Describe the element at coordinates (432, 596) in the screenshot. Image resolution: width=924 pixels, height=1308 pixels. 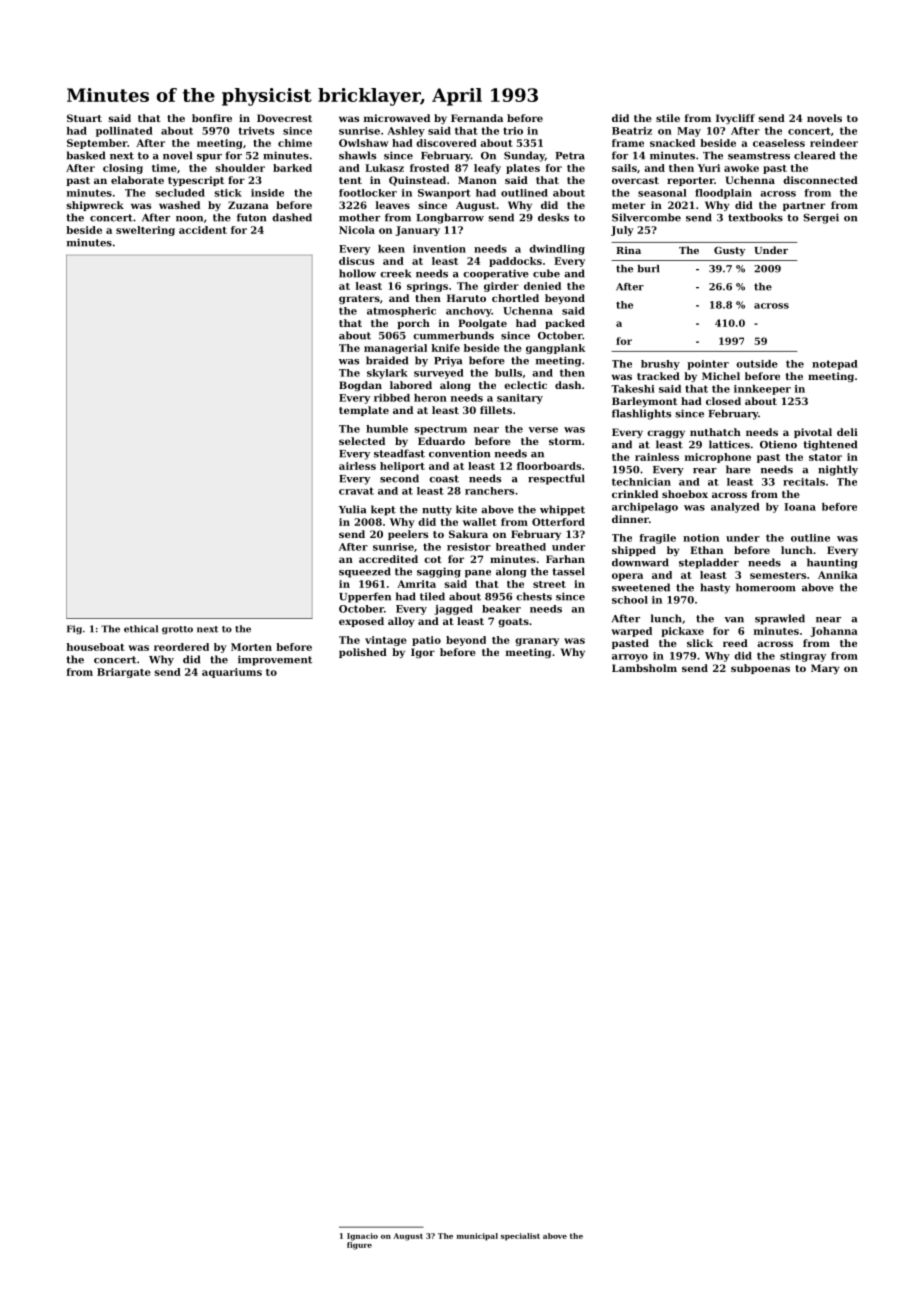
I see `tiled` at that location.
